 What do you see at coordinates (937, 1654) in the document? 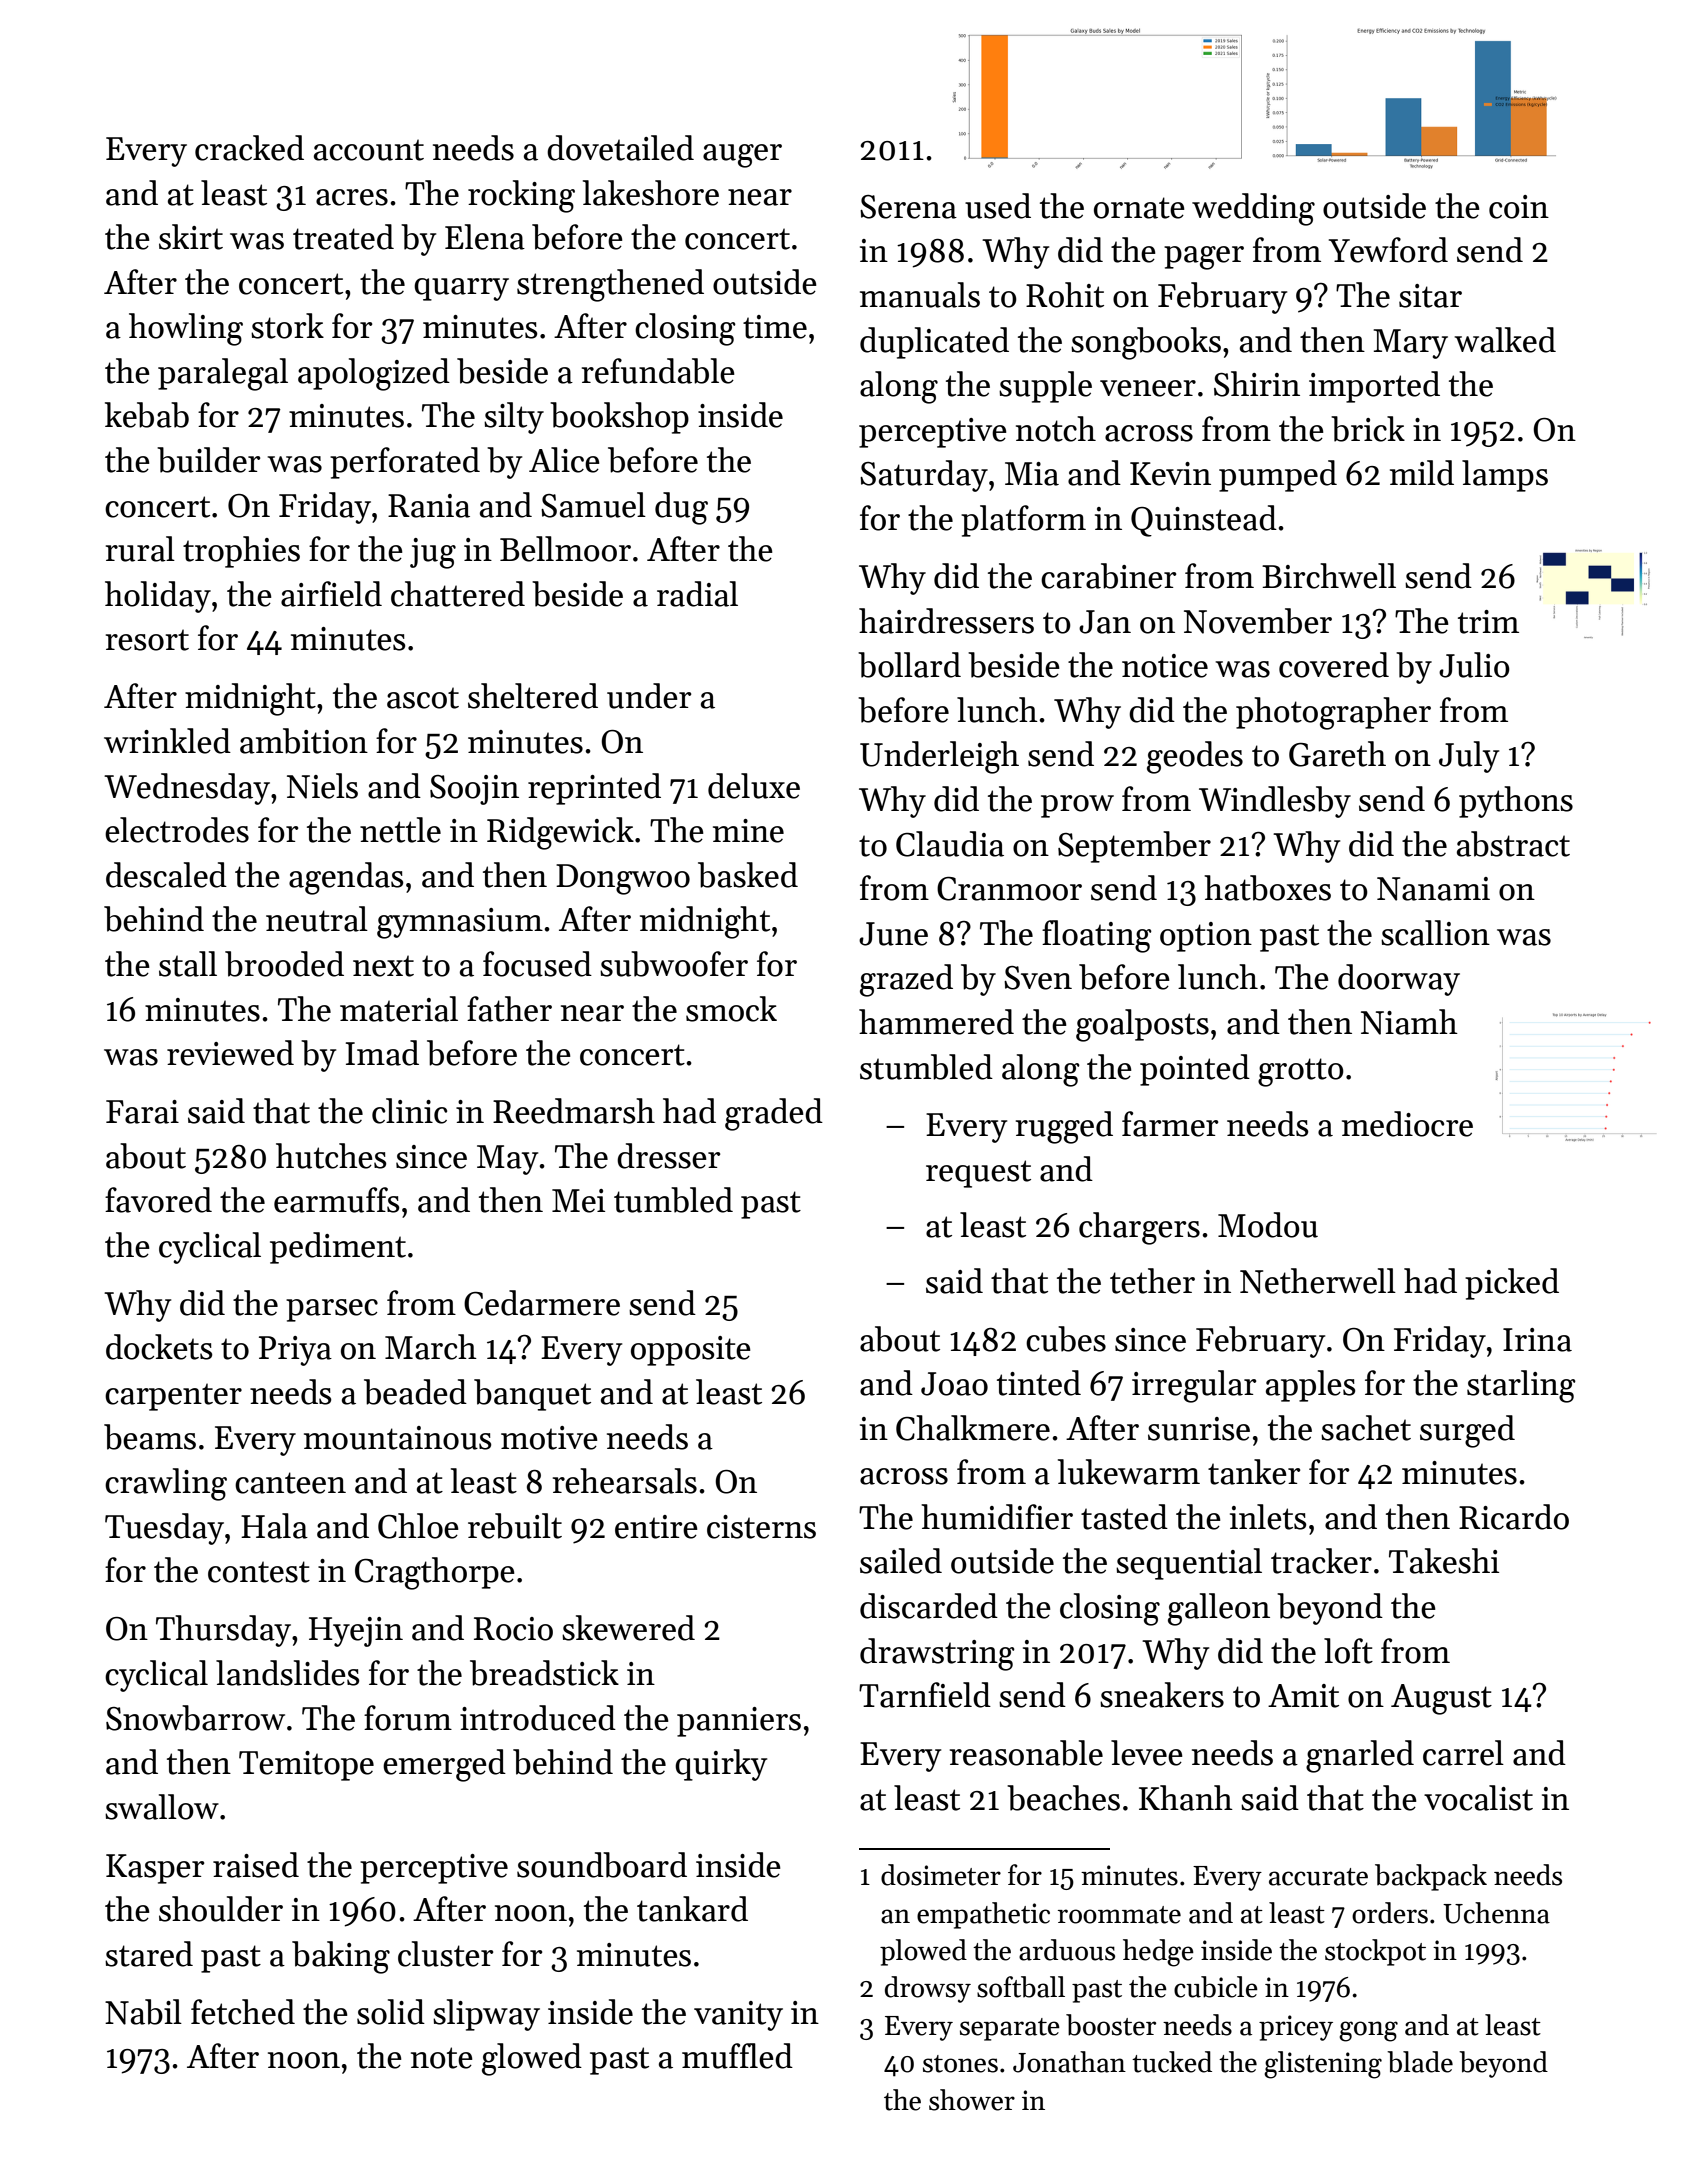
I see `drawstring` at bounding box center [937, 1654].
